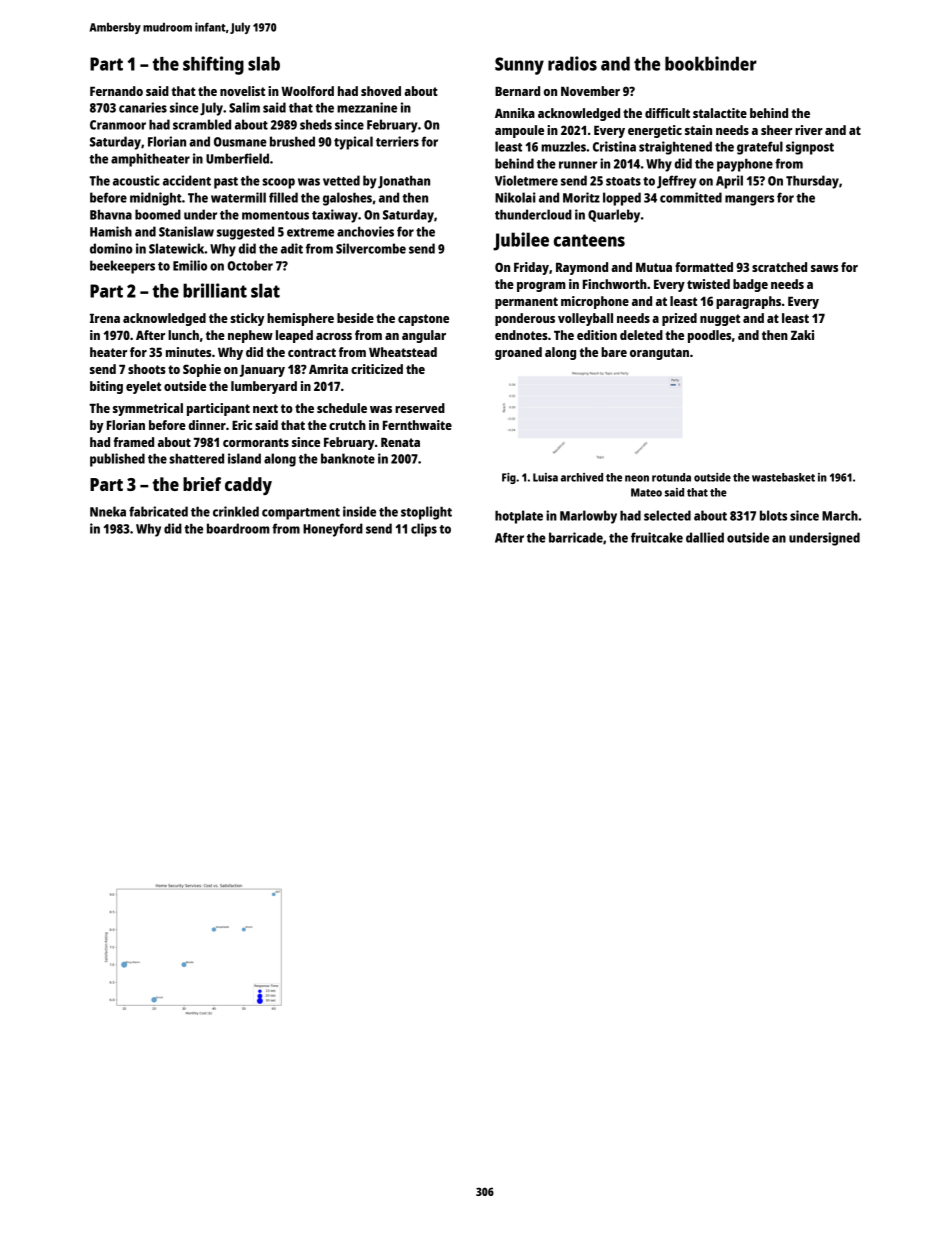 This screenshot has width=952, height=1233. What do you see at coordinates (238, 528) in the screenshot?
I see `boardroom` at bounding box center [238, 528].
